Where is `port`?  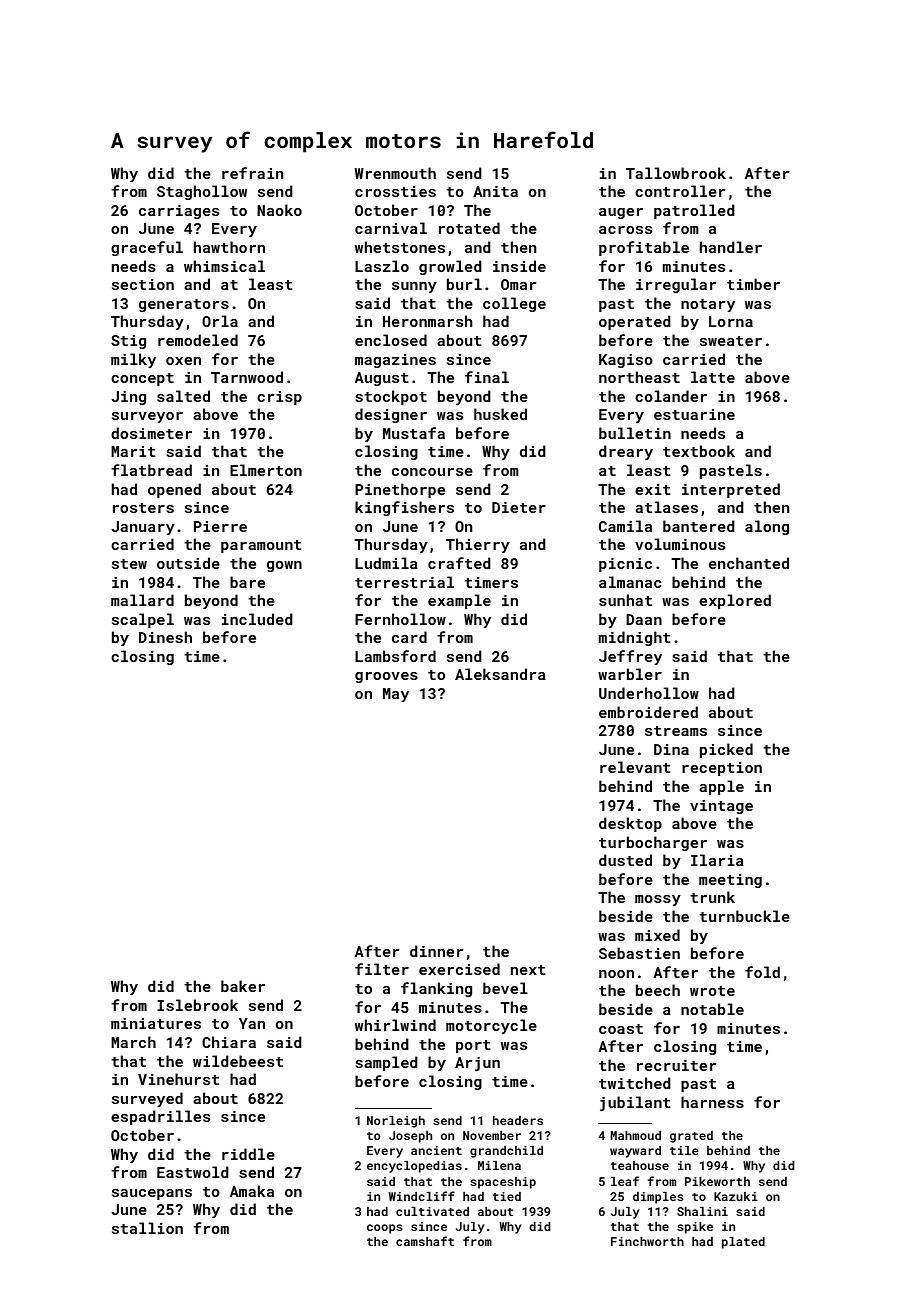
port is located at coordinates (473, 1046).
